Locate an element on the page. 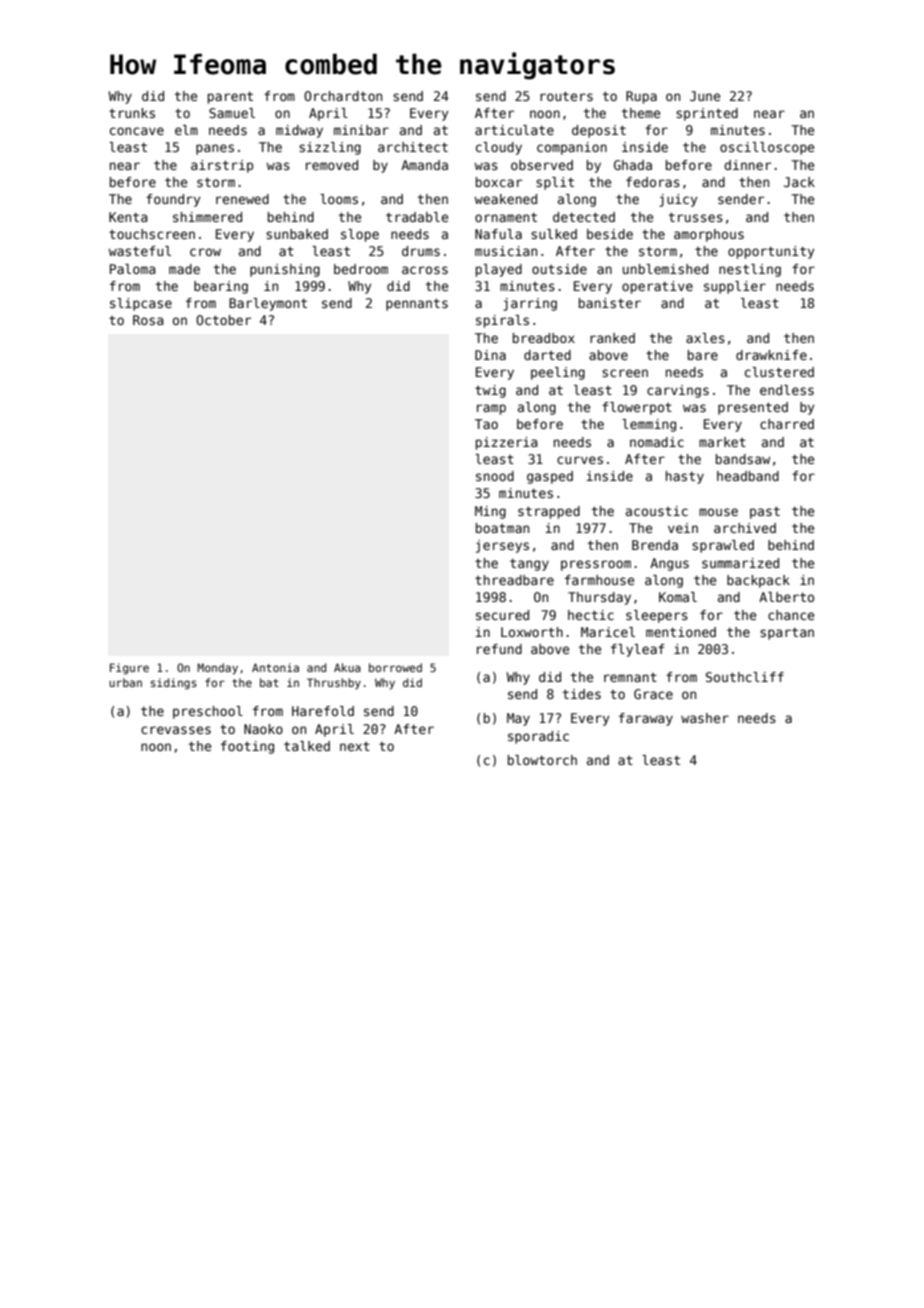 Image resolution: width=924 pixels, height=1308 pixels. jerseys is located at coordinates (502, 546).
